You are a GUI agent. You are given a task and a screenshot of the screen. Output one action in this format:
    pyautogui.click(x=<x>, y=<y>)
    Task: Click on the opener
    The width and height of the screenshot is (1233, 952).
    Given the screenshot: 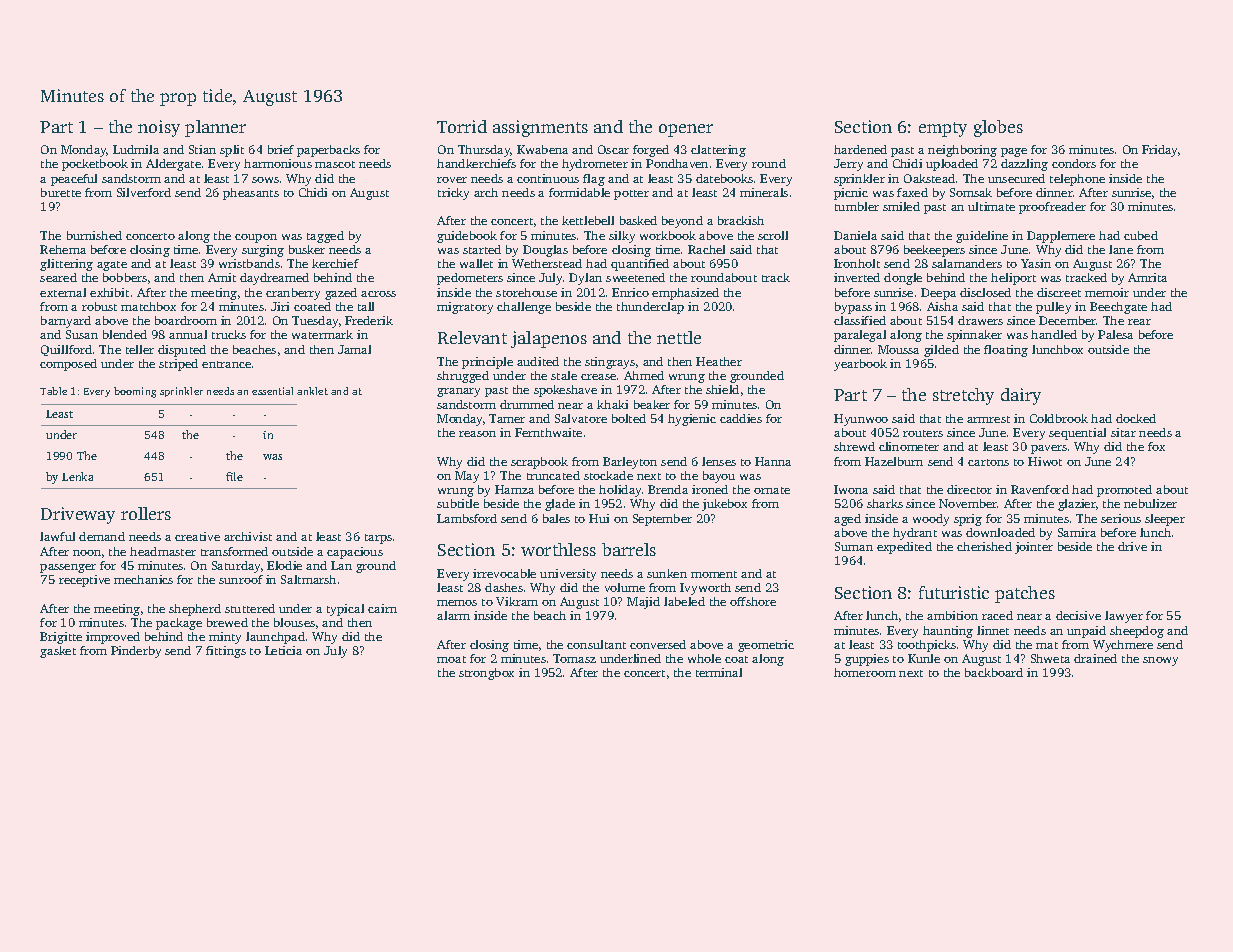 What is the action you would take?
    pyautogui.click(x=686, y=130)
